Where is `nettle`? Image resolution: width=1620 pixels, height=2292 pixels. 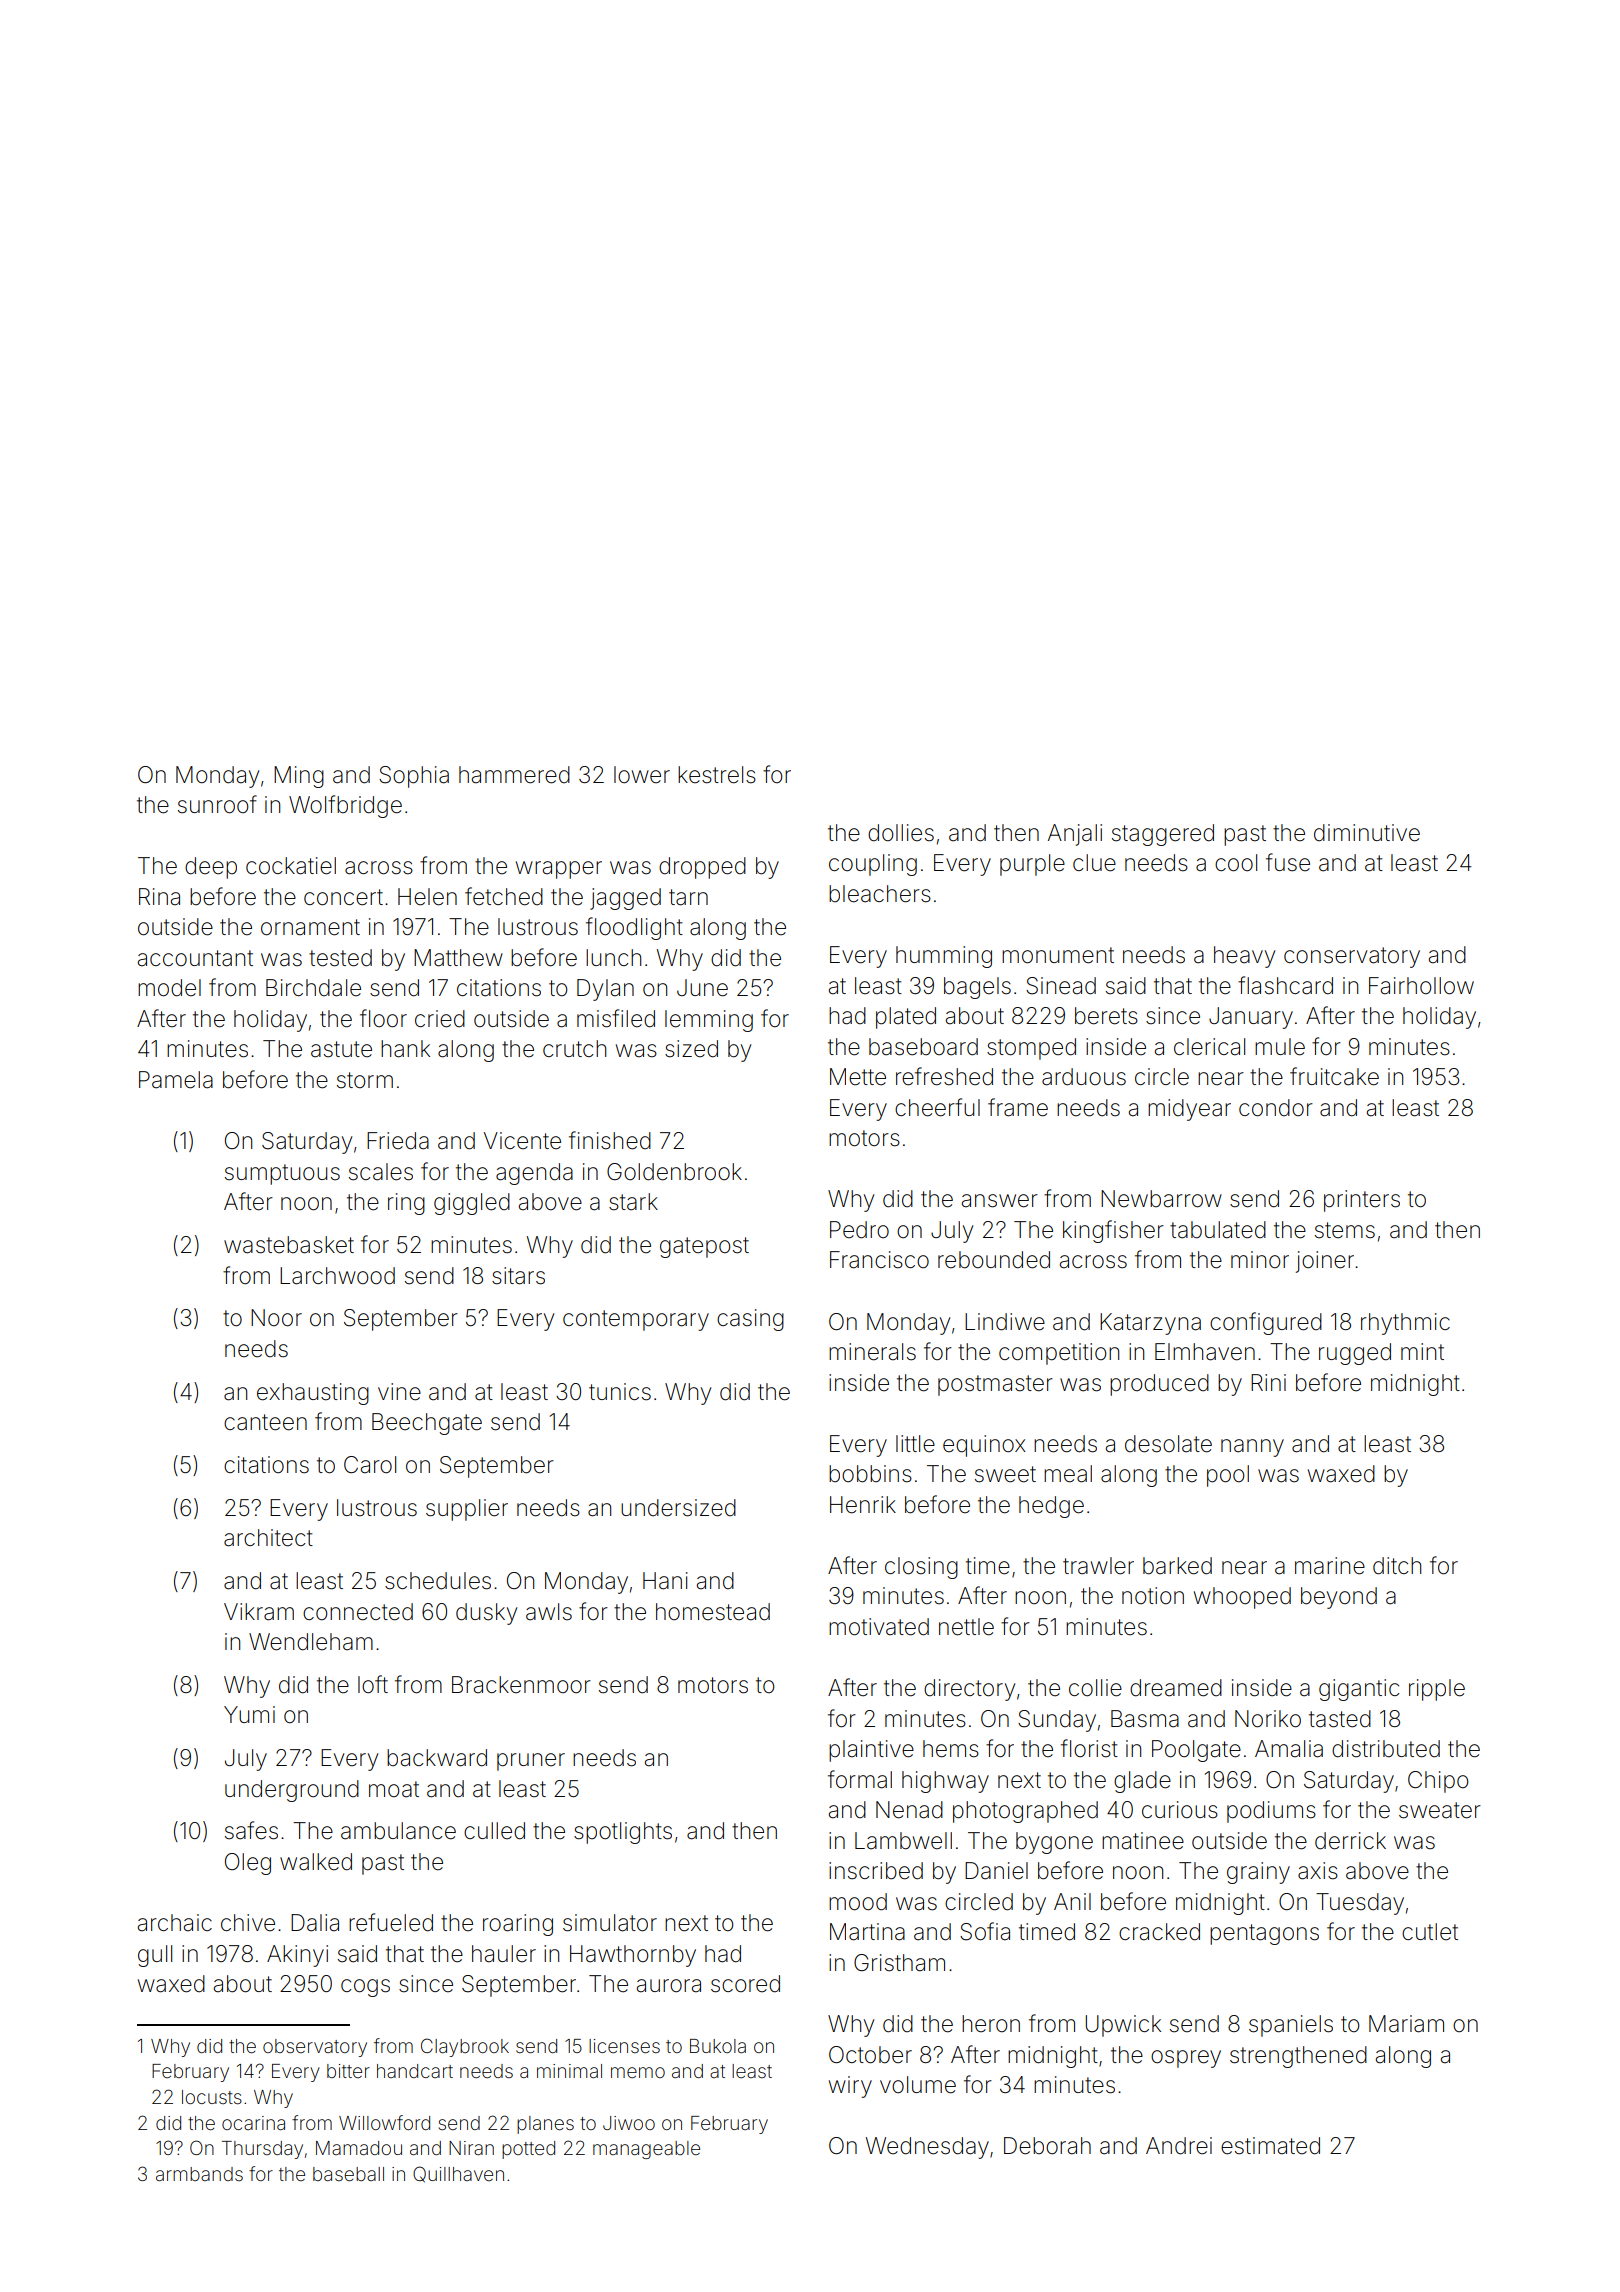 nettle is located at coordinates (966, 1627).
